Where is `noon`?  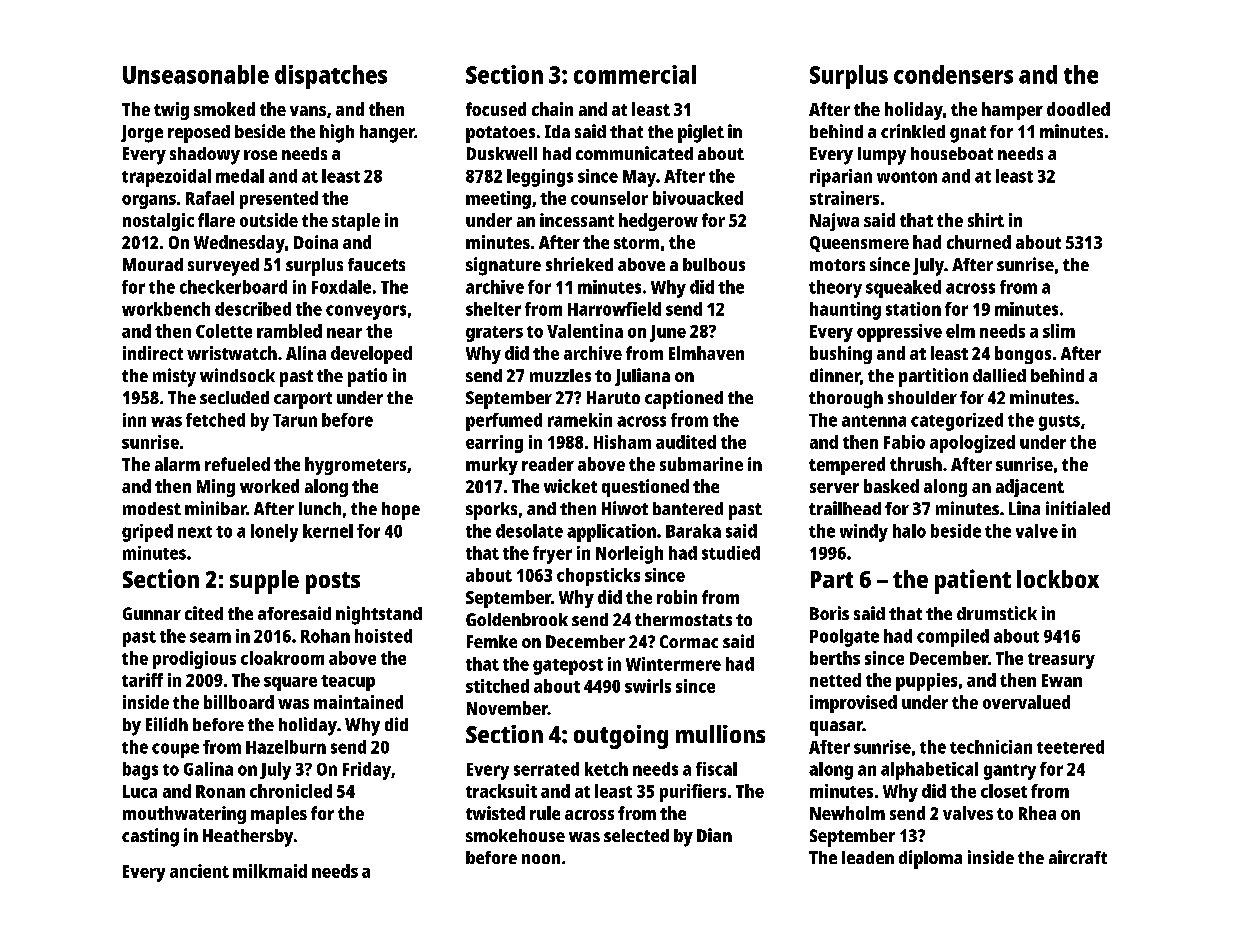 noon is located at coordinates (541, 859).
